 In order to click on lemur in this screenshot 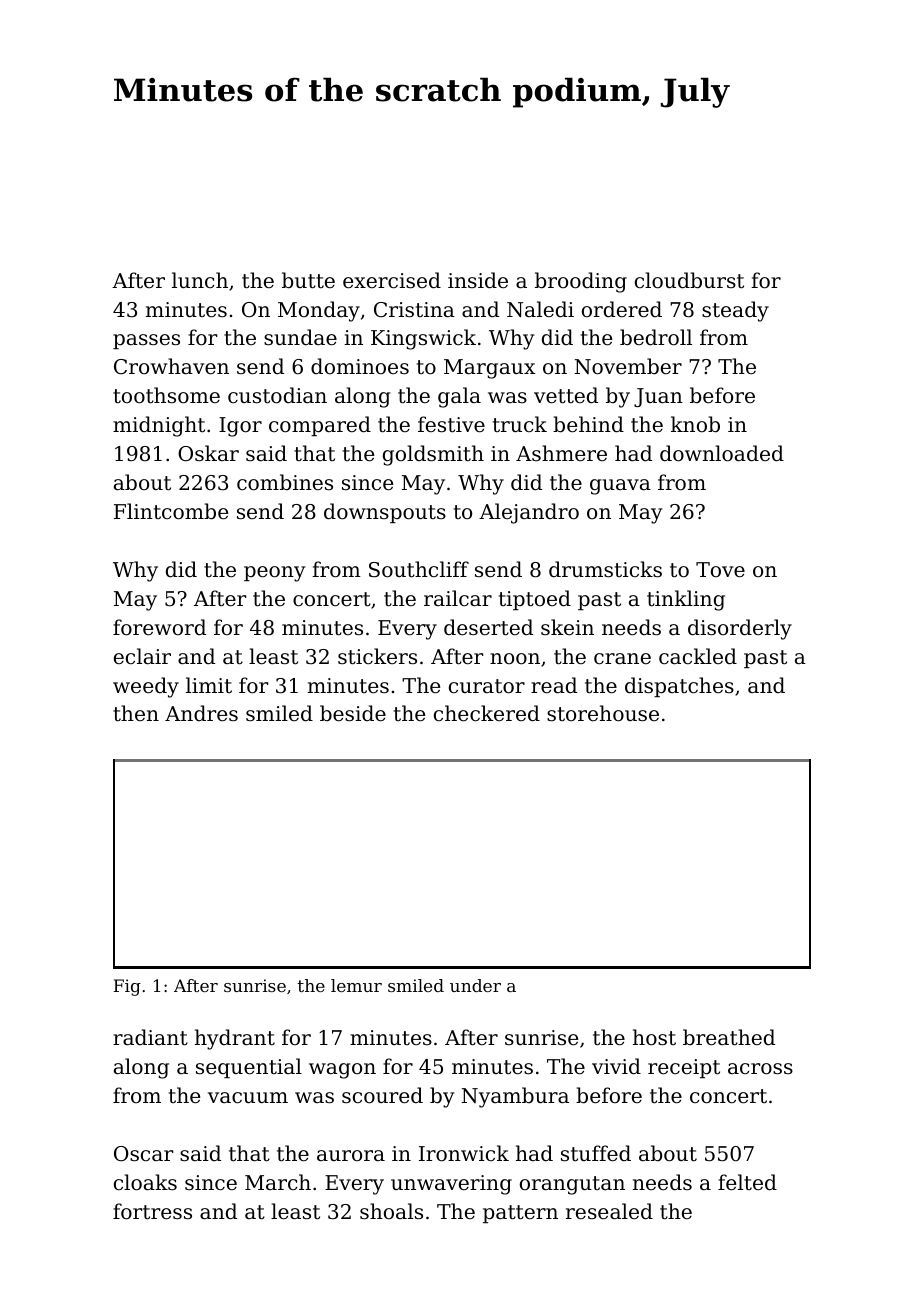, I will do `click(356, 985)`.
